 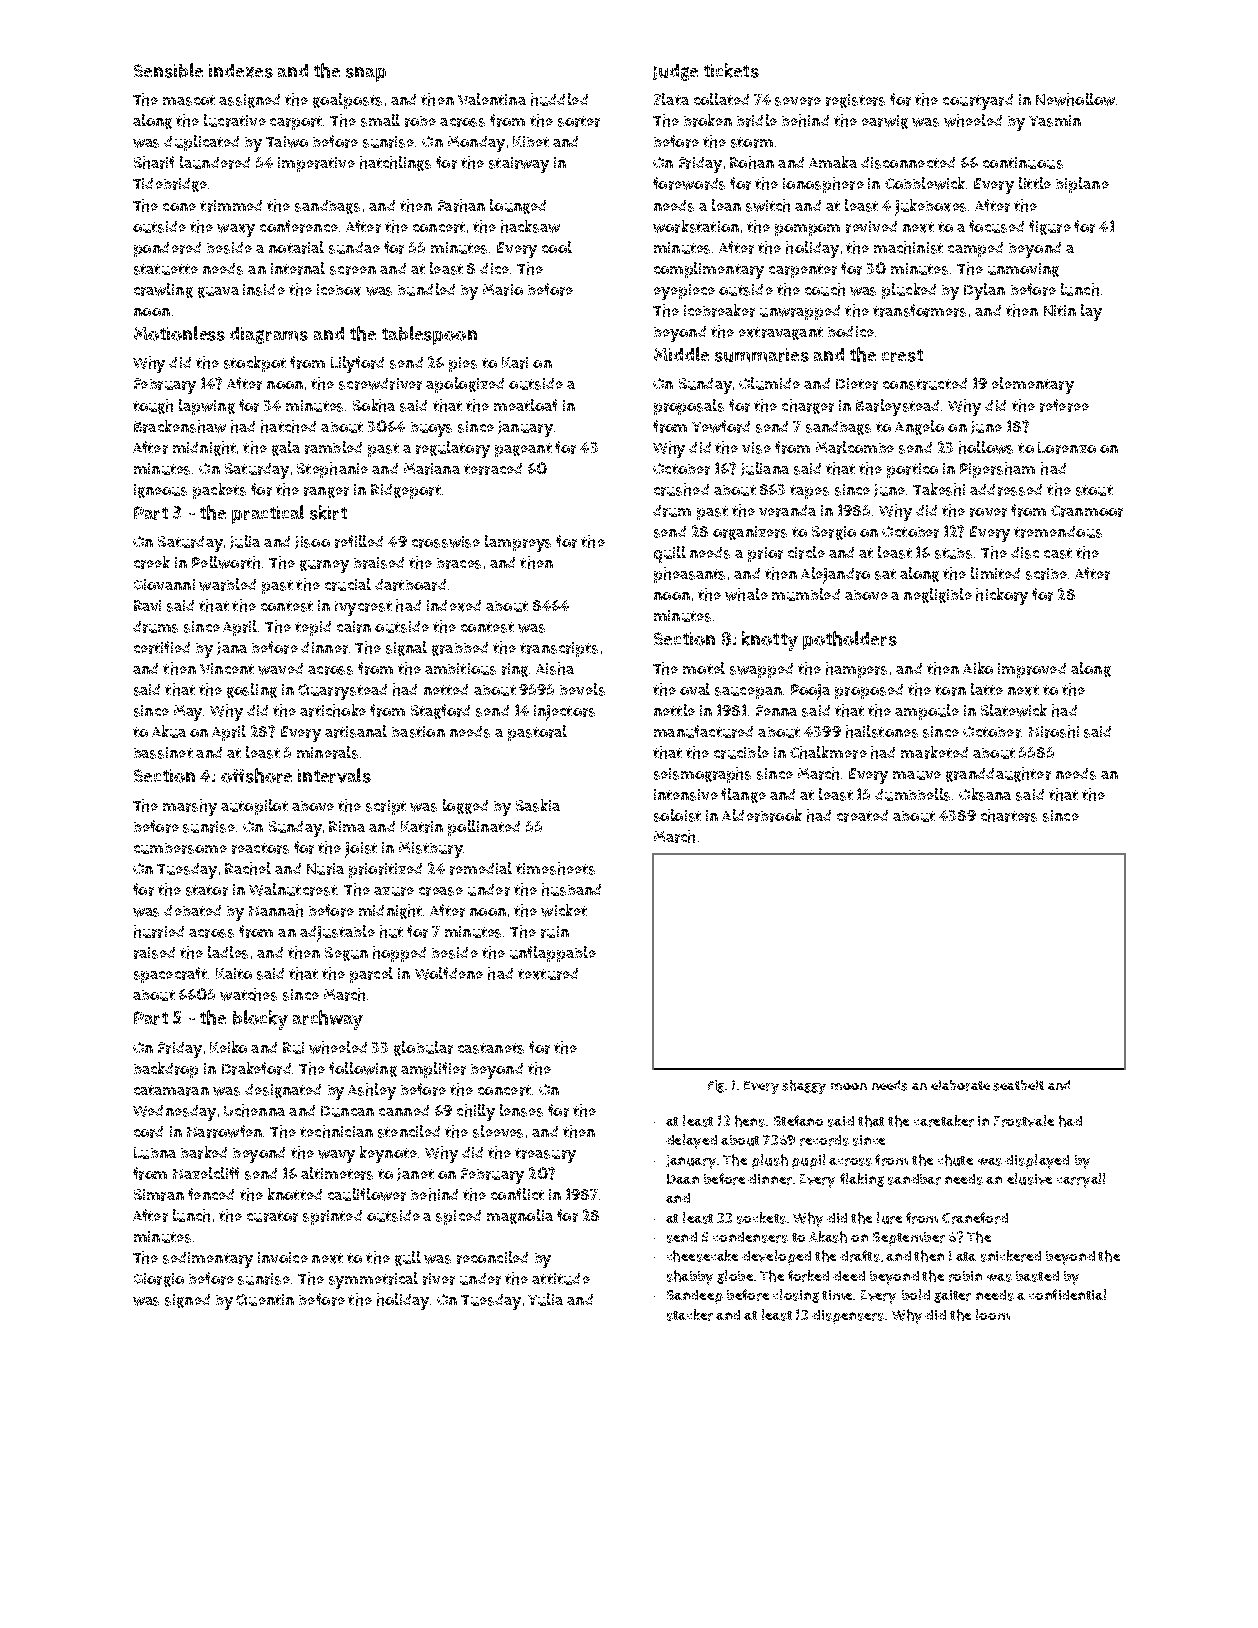 I want to click on crushed, so click(x=681, y=489).
